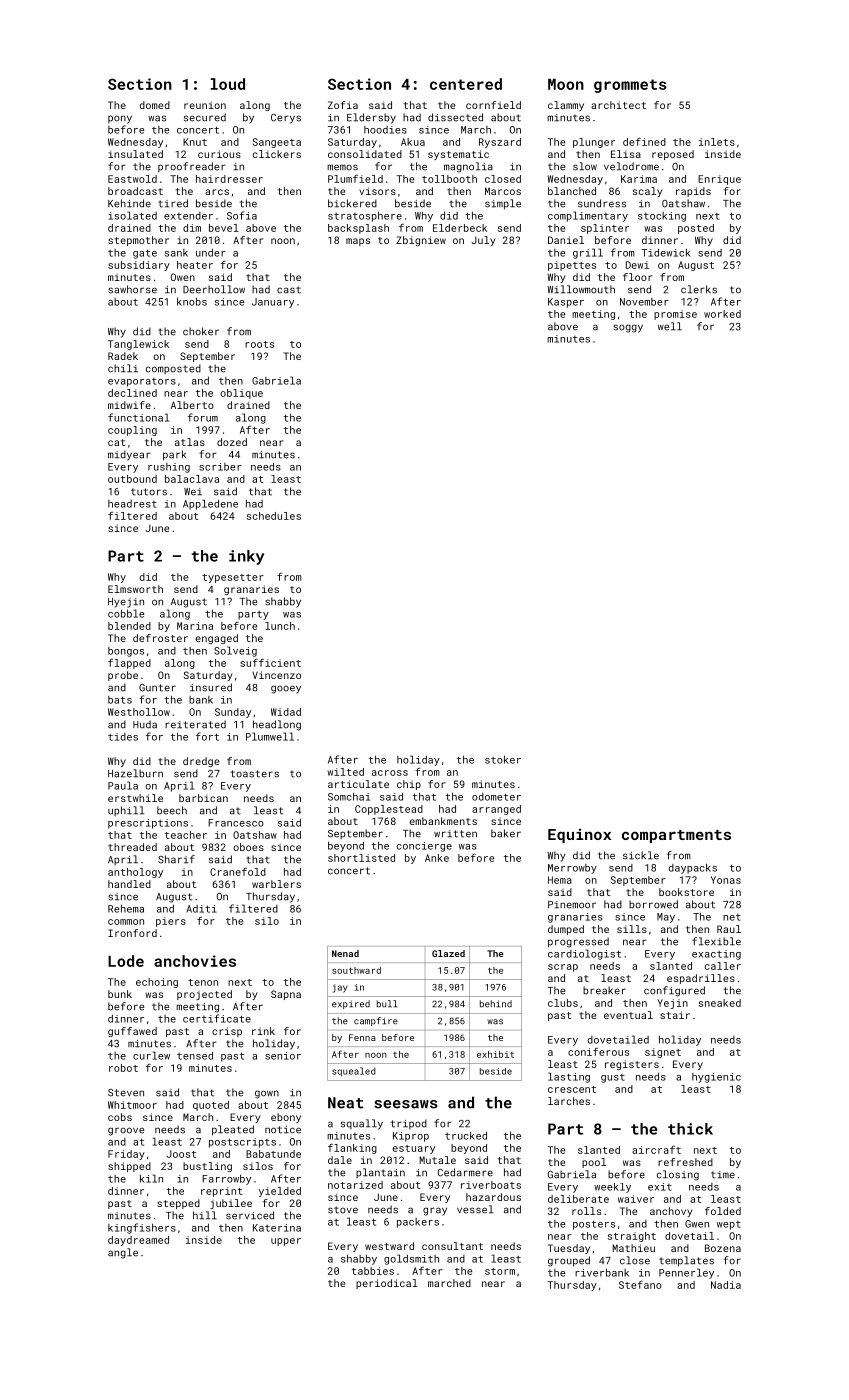  Describe the element at coordinates (132, 847) in the document. I see `threaded` at that location.
